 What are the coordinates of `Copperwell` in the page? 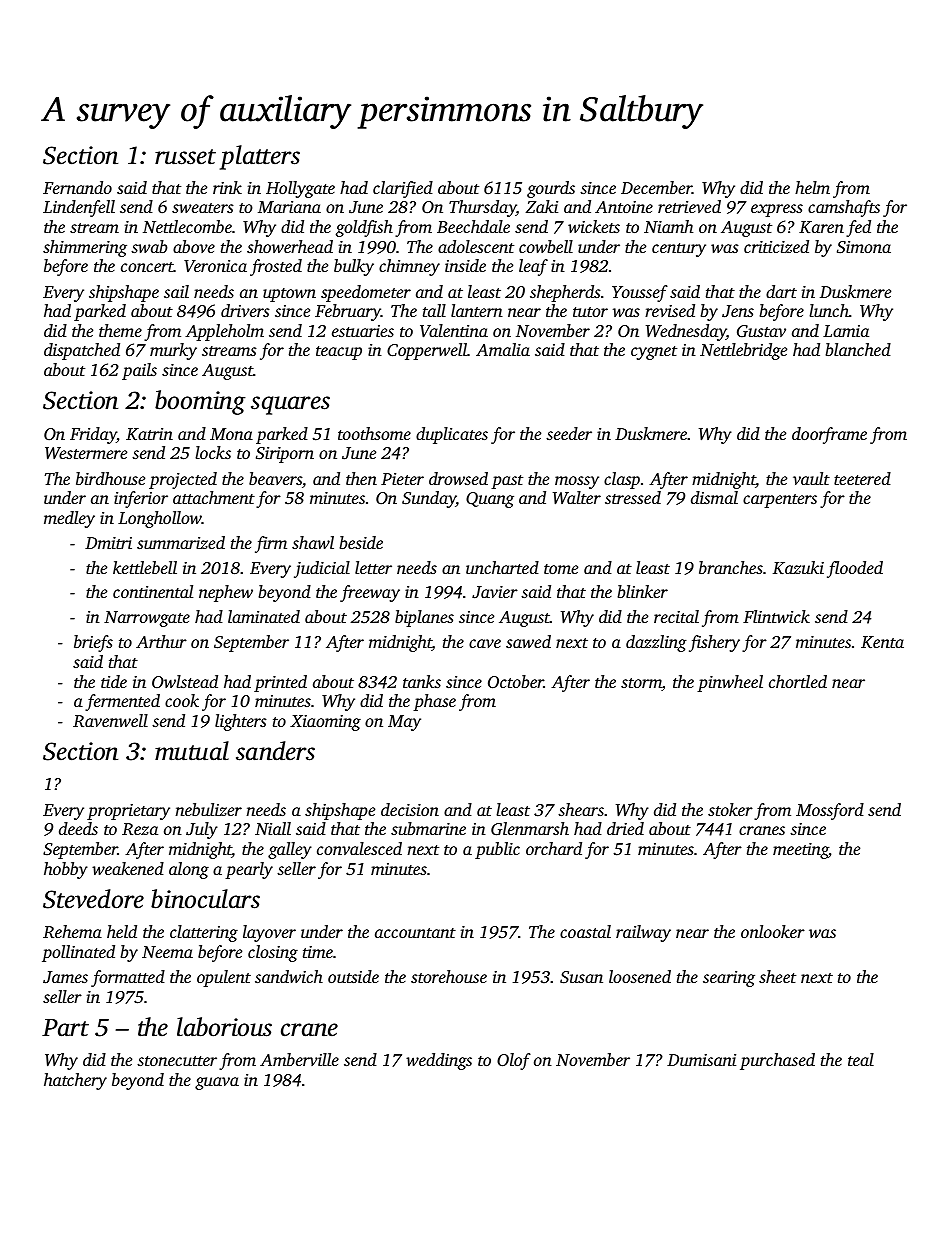 It's located at (427, 351).
